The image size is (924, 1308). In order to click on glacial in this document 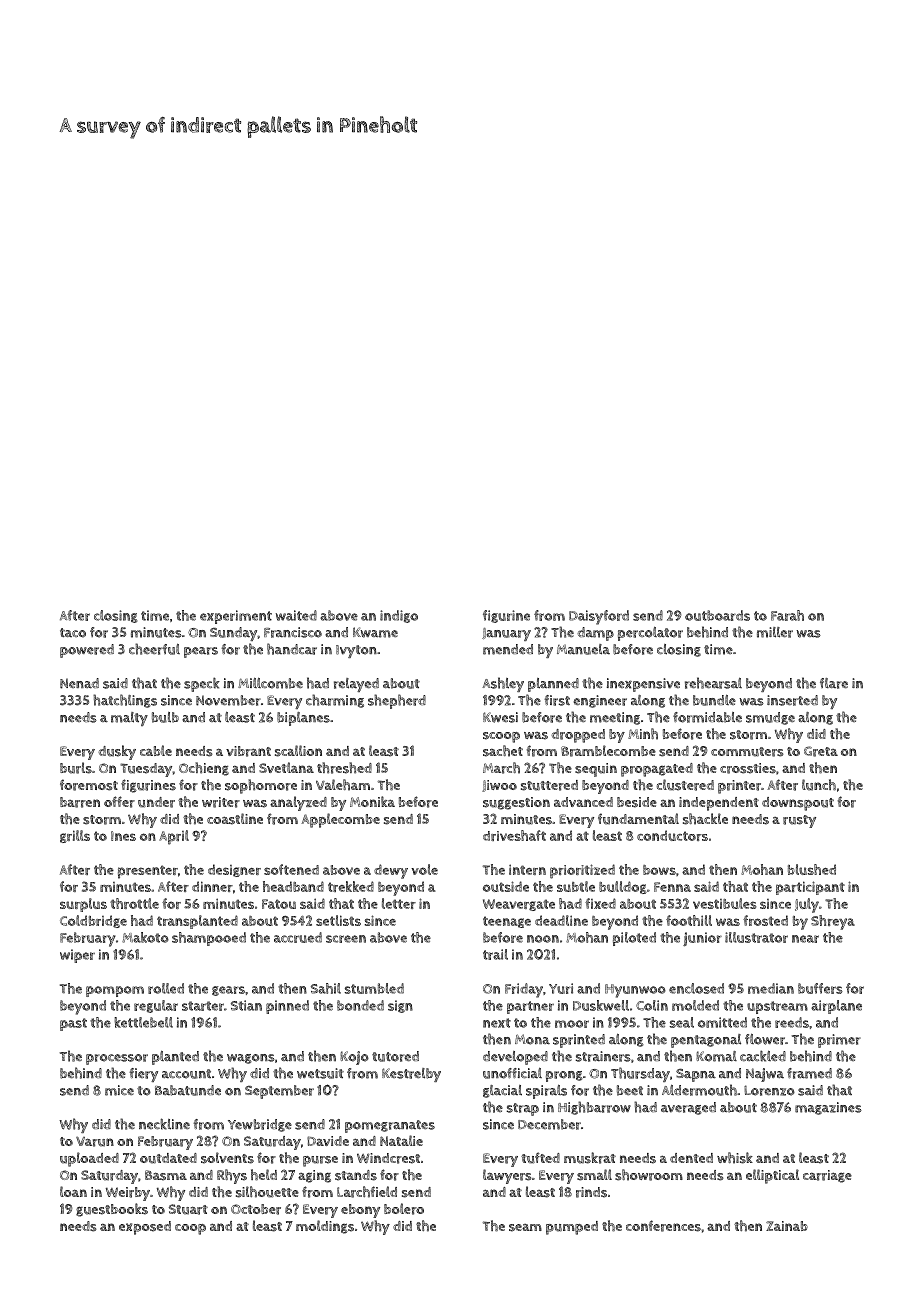, I will do `click(502, 1091)`.
